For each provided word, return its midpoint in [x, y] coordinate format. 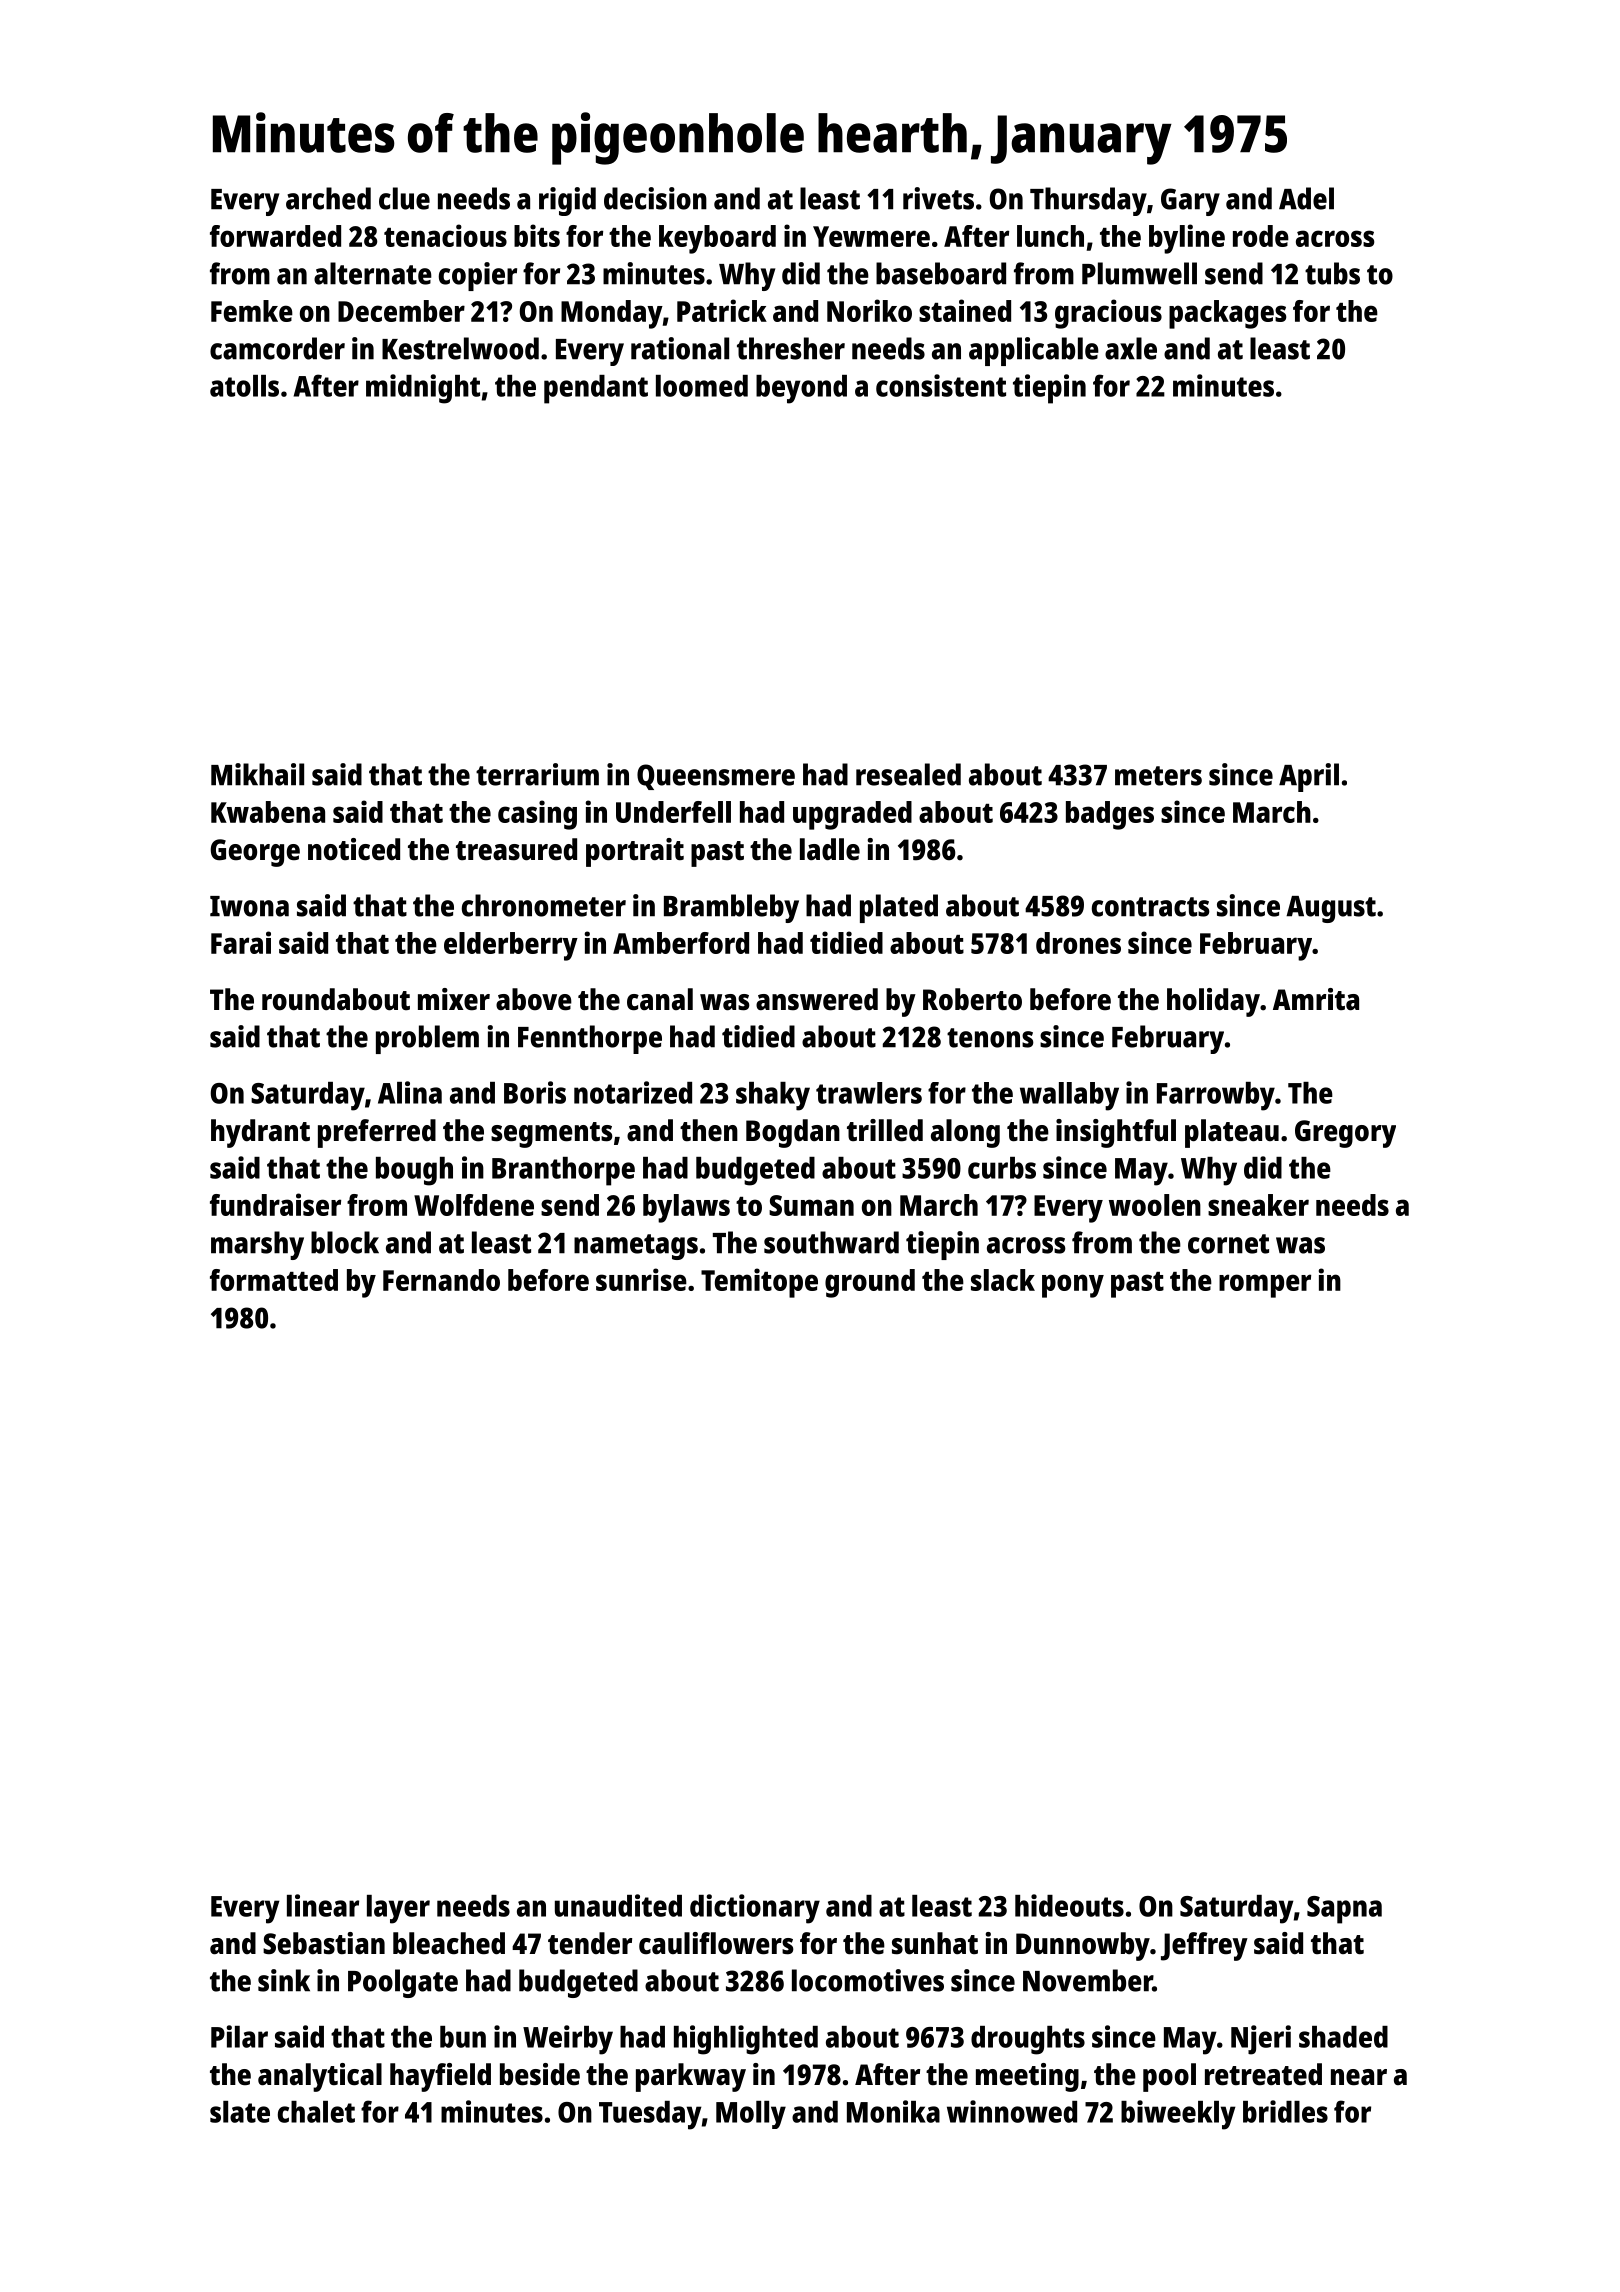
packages [1227, 314]
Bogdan [793, 1133]
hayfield [440, 2077]
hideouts [1069, 1905]
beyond [801, 389]
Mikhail [257, 774]
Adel [1306, 198]
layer [398, 1909]
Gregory [1345, 1134]
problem [427, 1039]
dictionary [755, 1909]
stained [965, 310]
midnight [423, 389]
